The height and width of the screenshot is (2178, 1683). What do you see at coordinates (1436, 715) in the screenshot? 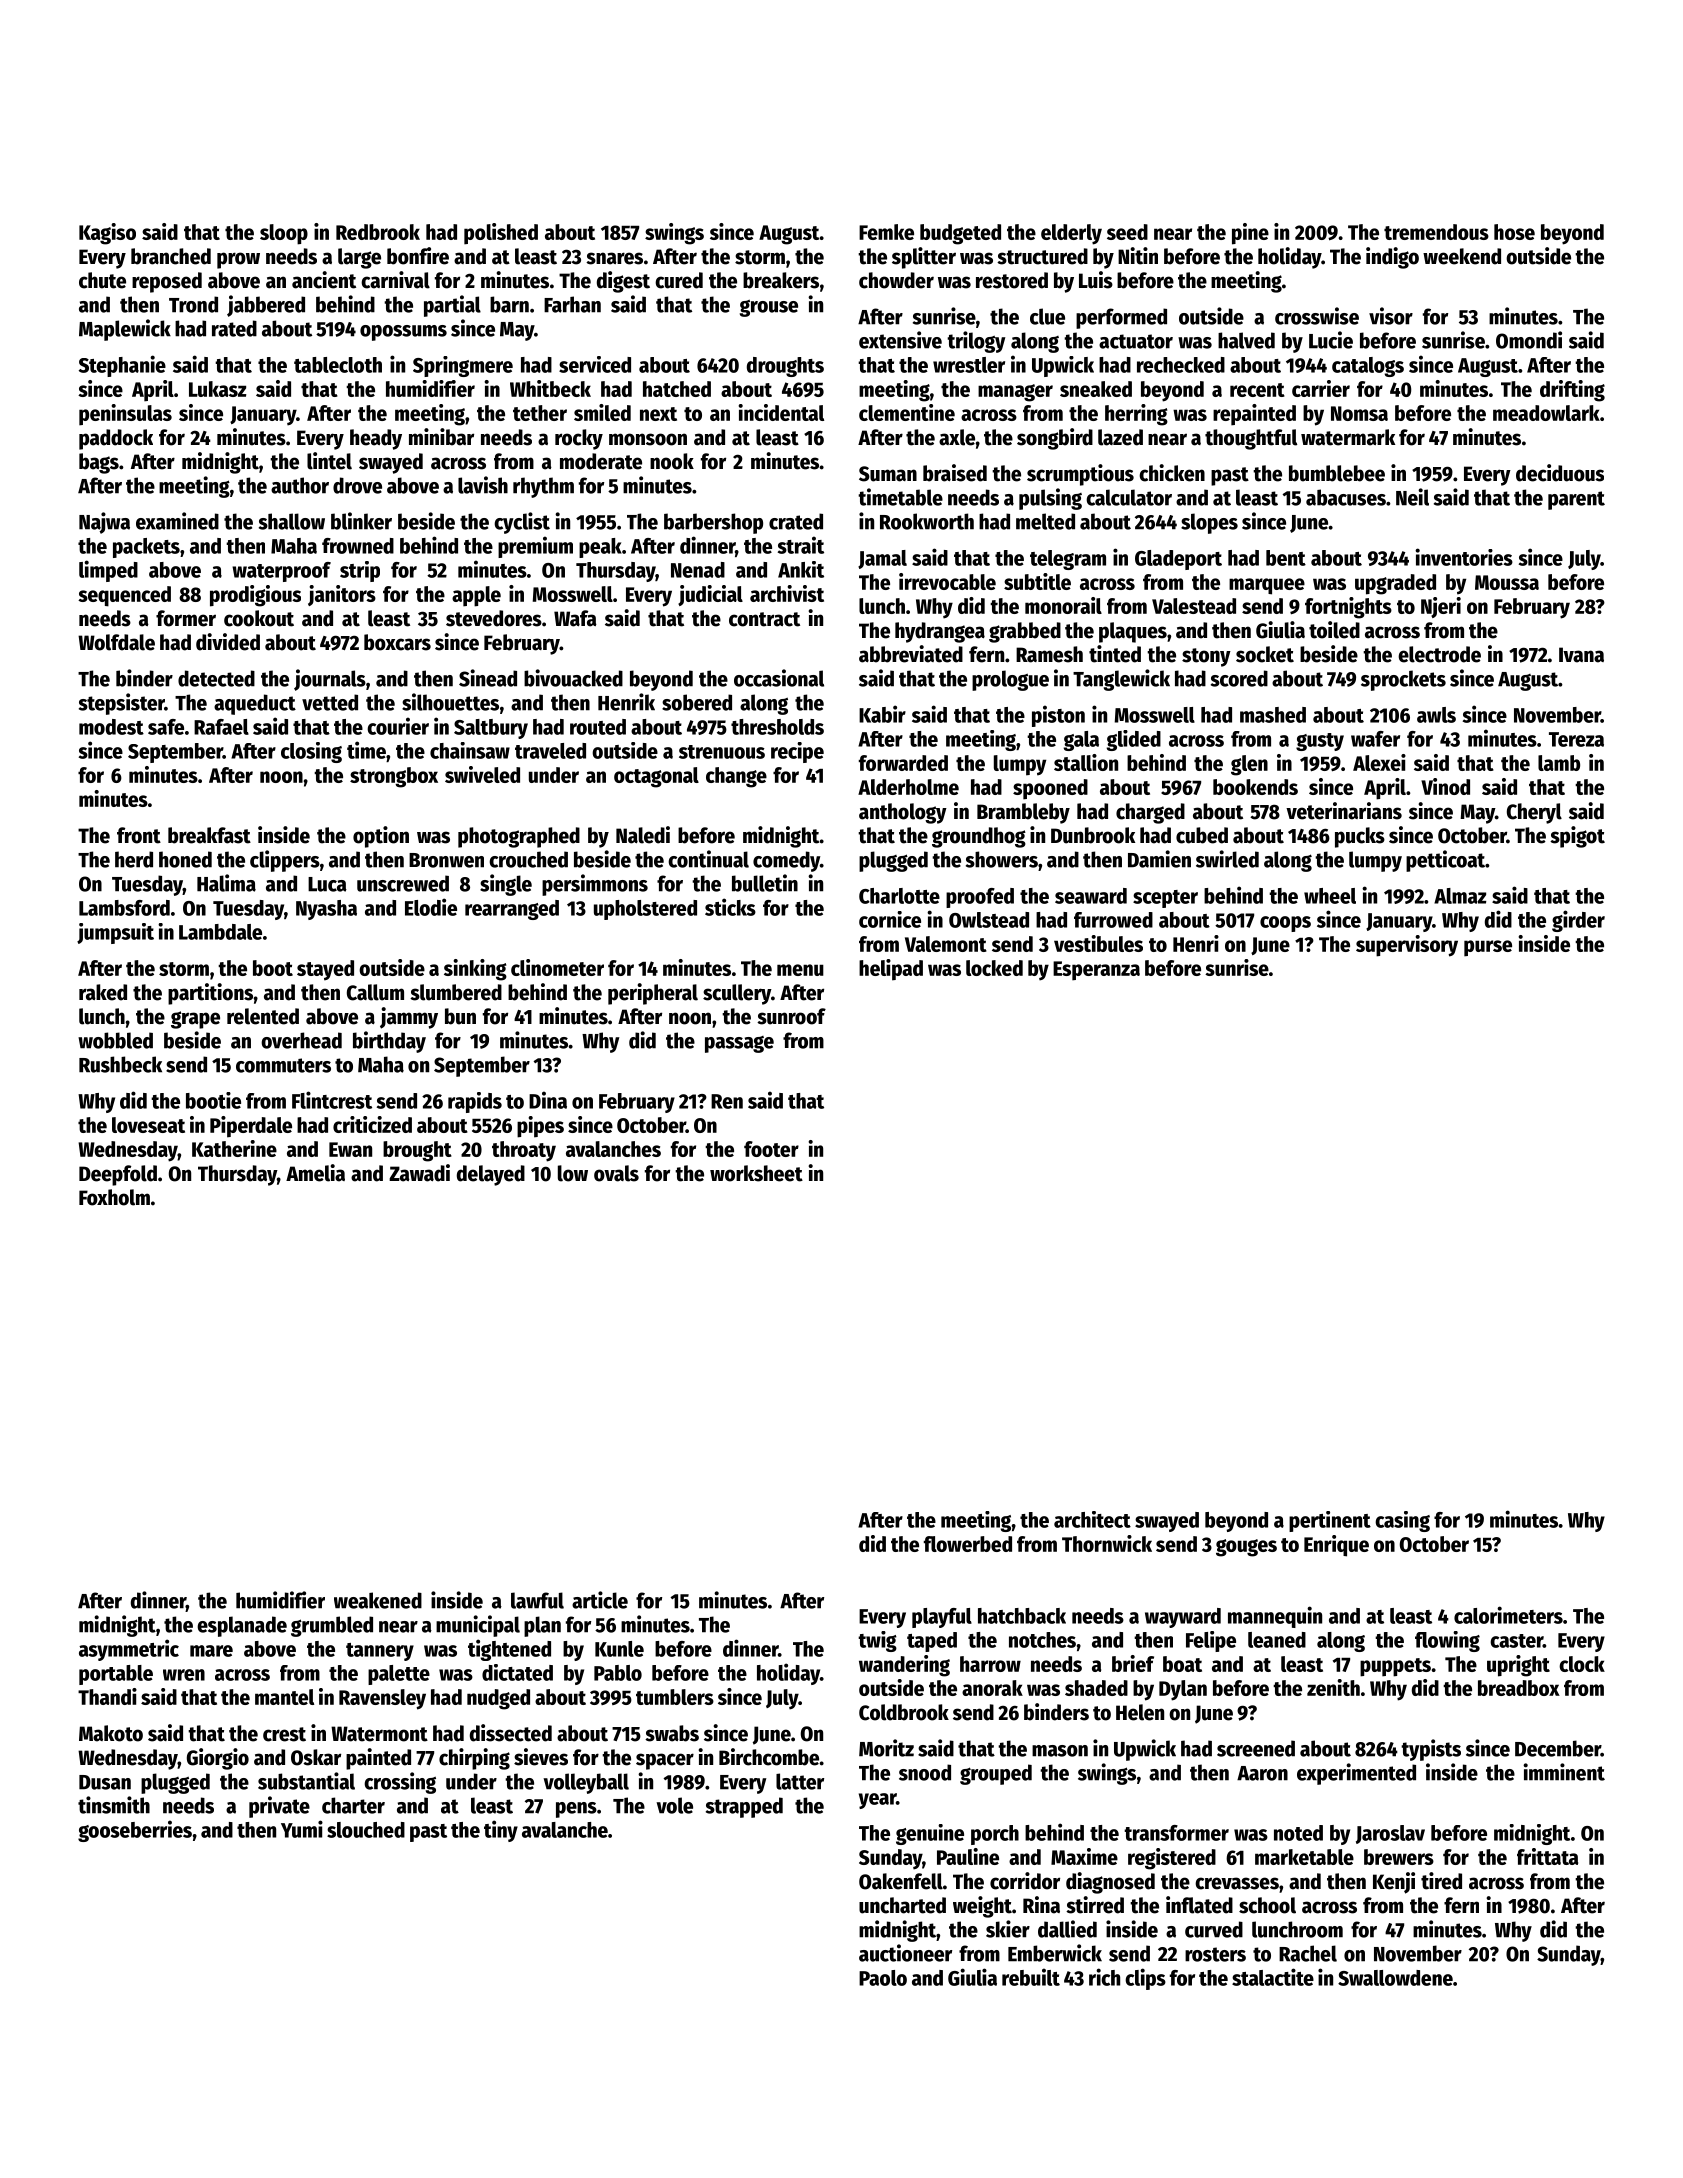
I see `awls` at bounding box center [1436, 715].
